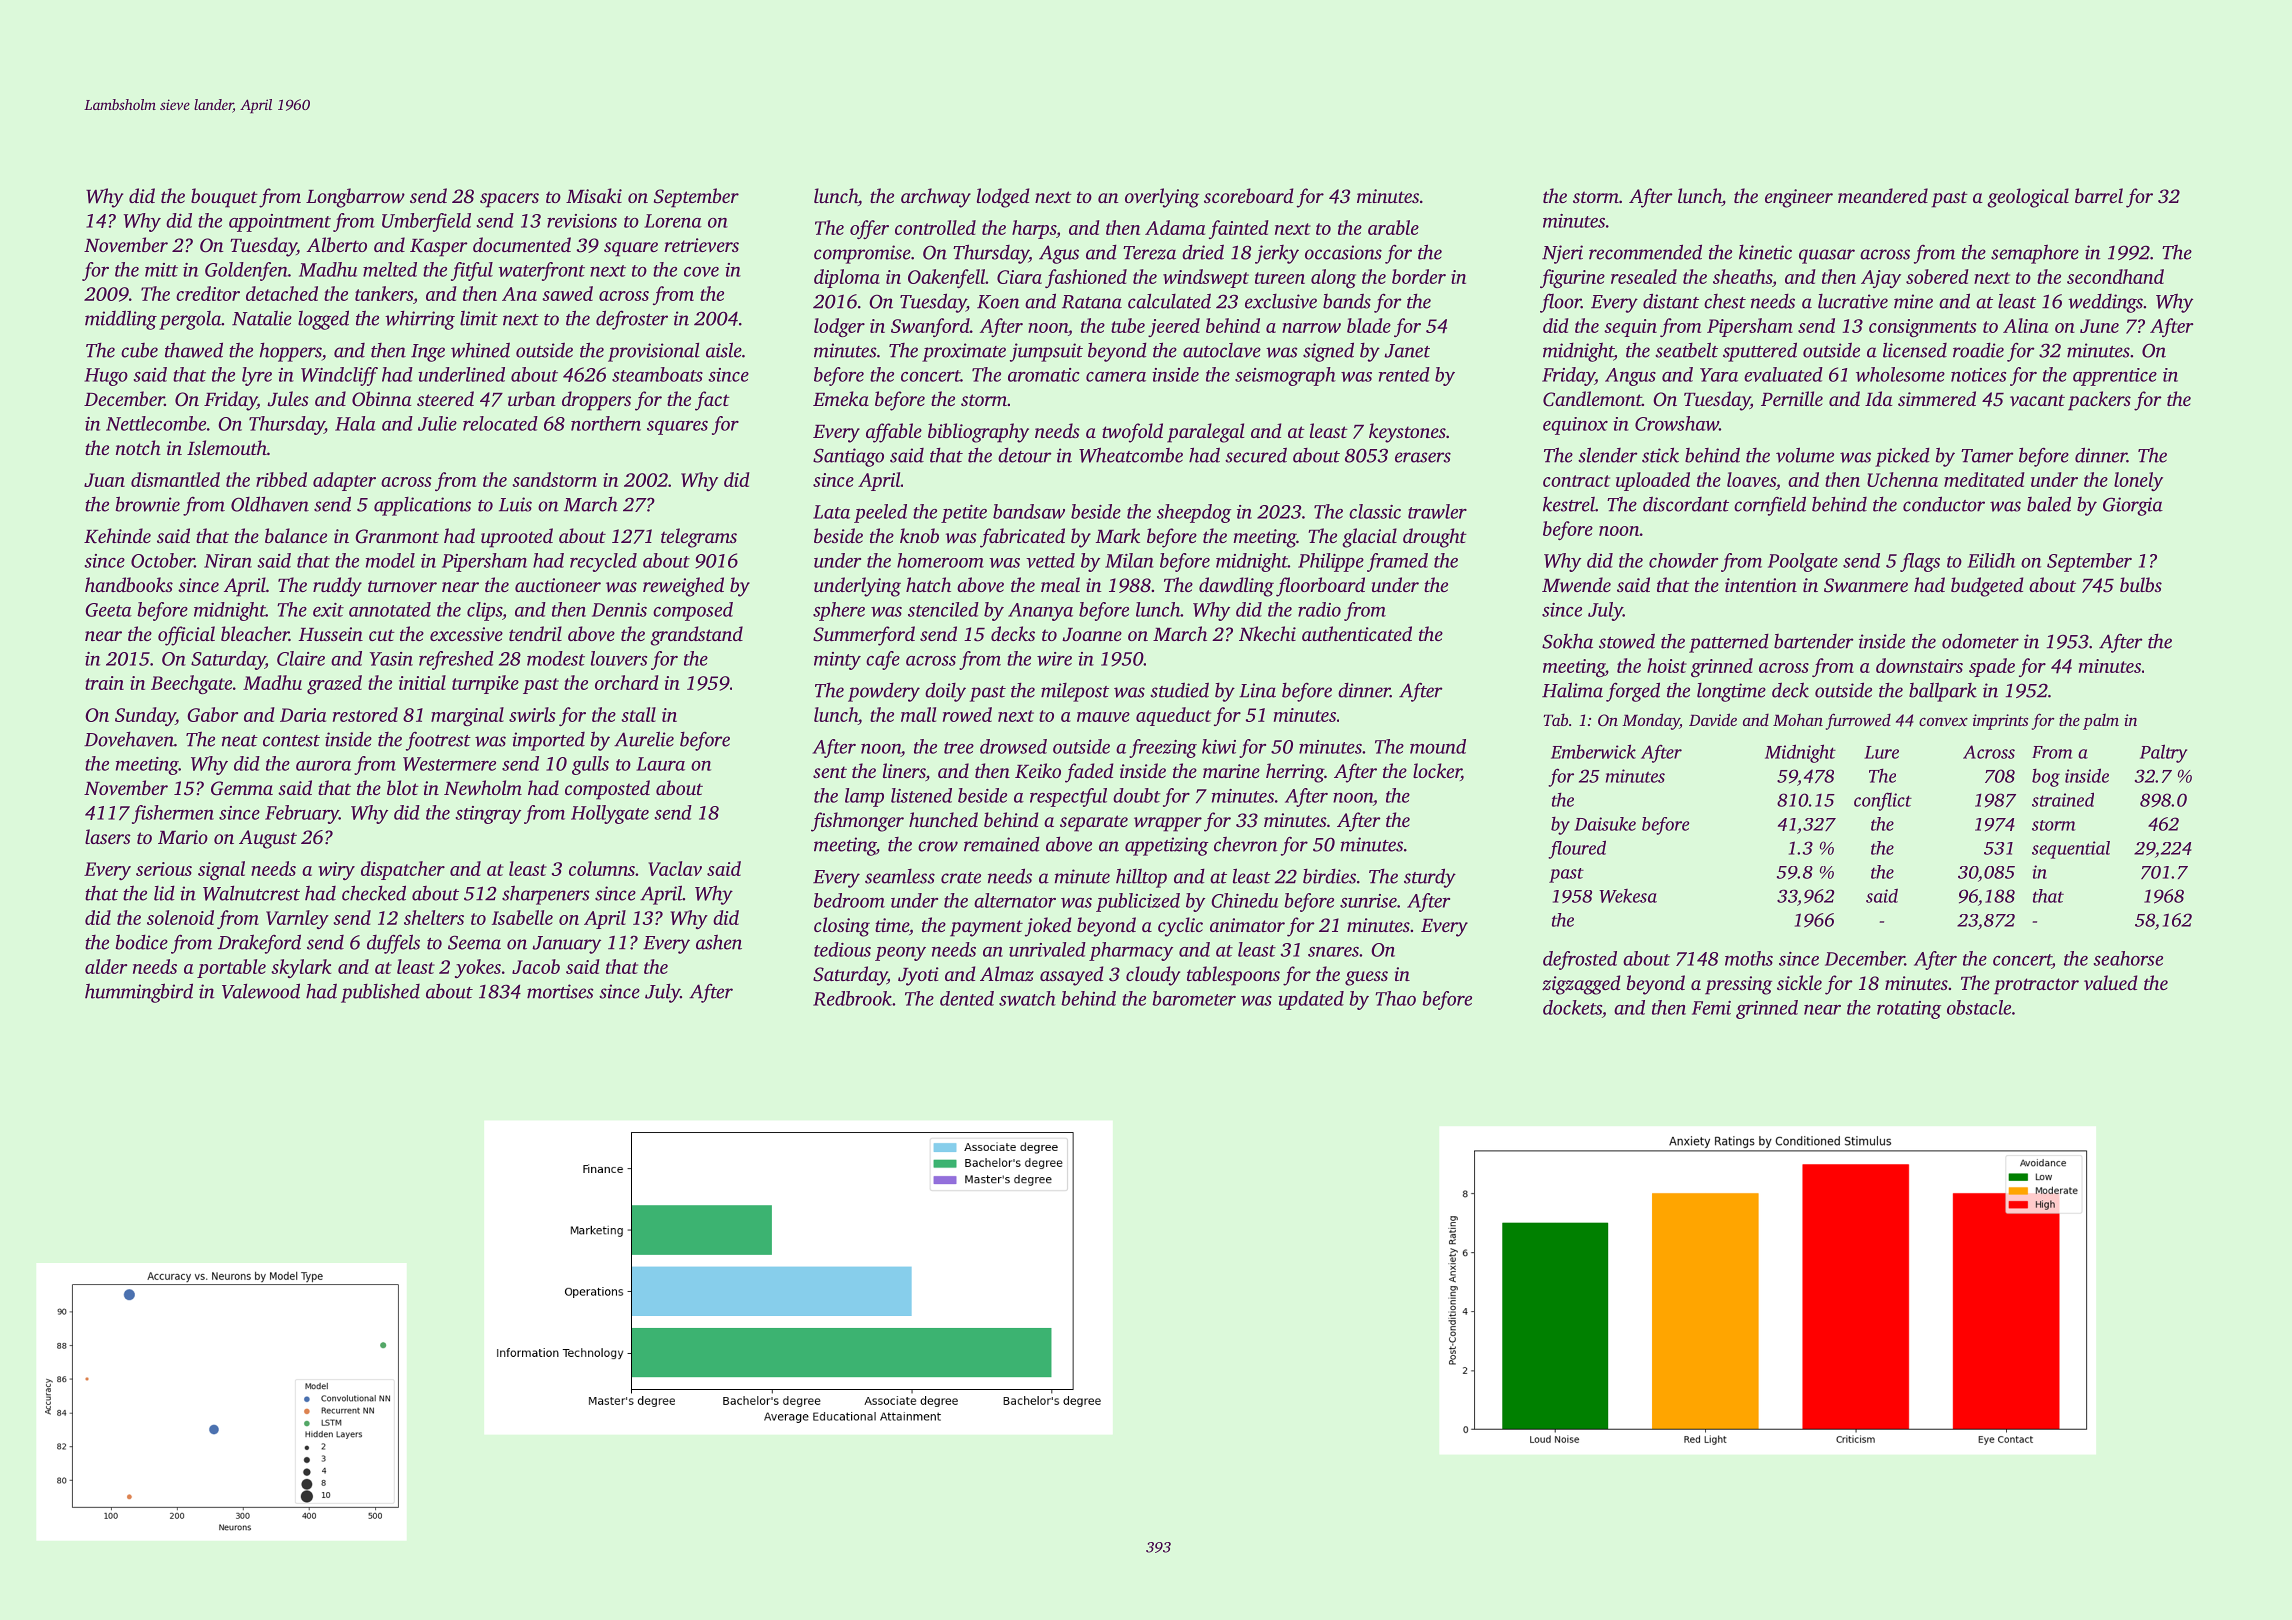 The image size is (2292, 1620). Describe the element at coordinates (1866, 585) in the screenshot. I see `Swanmere` at that location.
